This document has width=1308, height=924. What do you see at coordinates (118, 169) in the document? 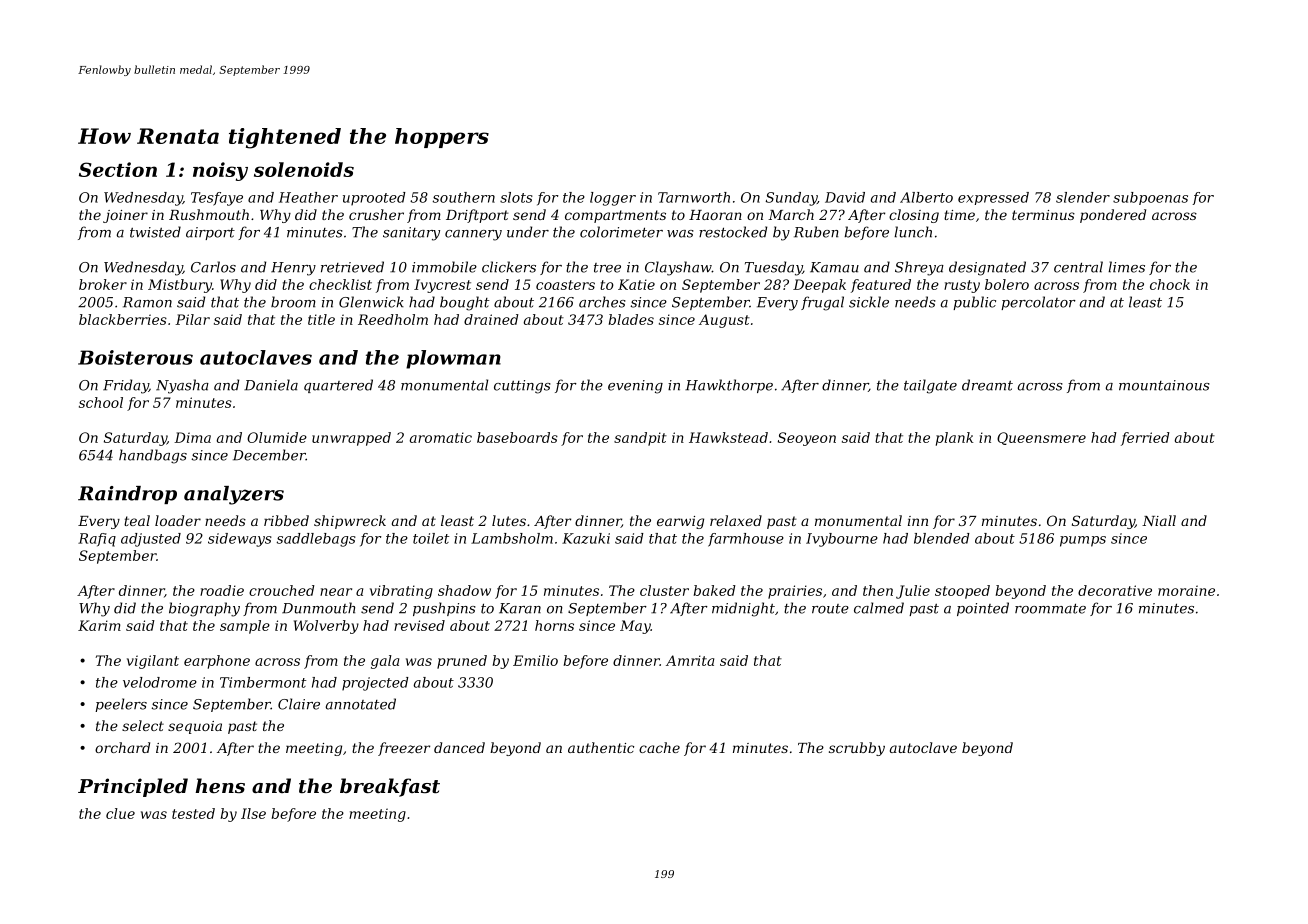
I see `Section` at bounding box center [118, 169].
